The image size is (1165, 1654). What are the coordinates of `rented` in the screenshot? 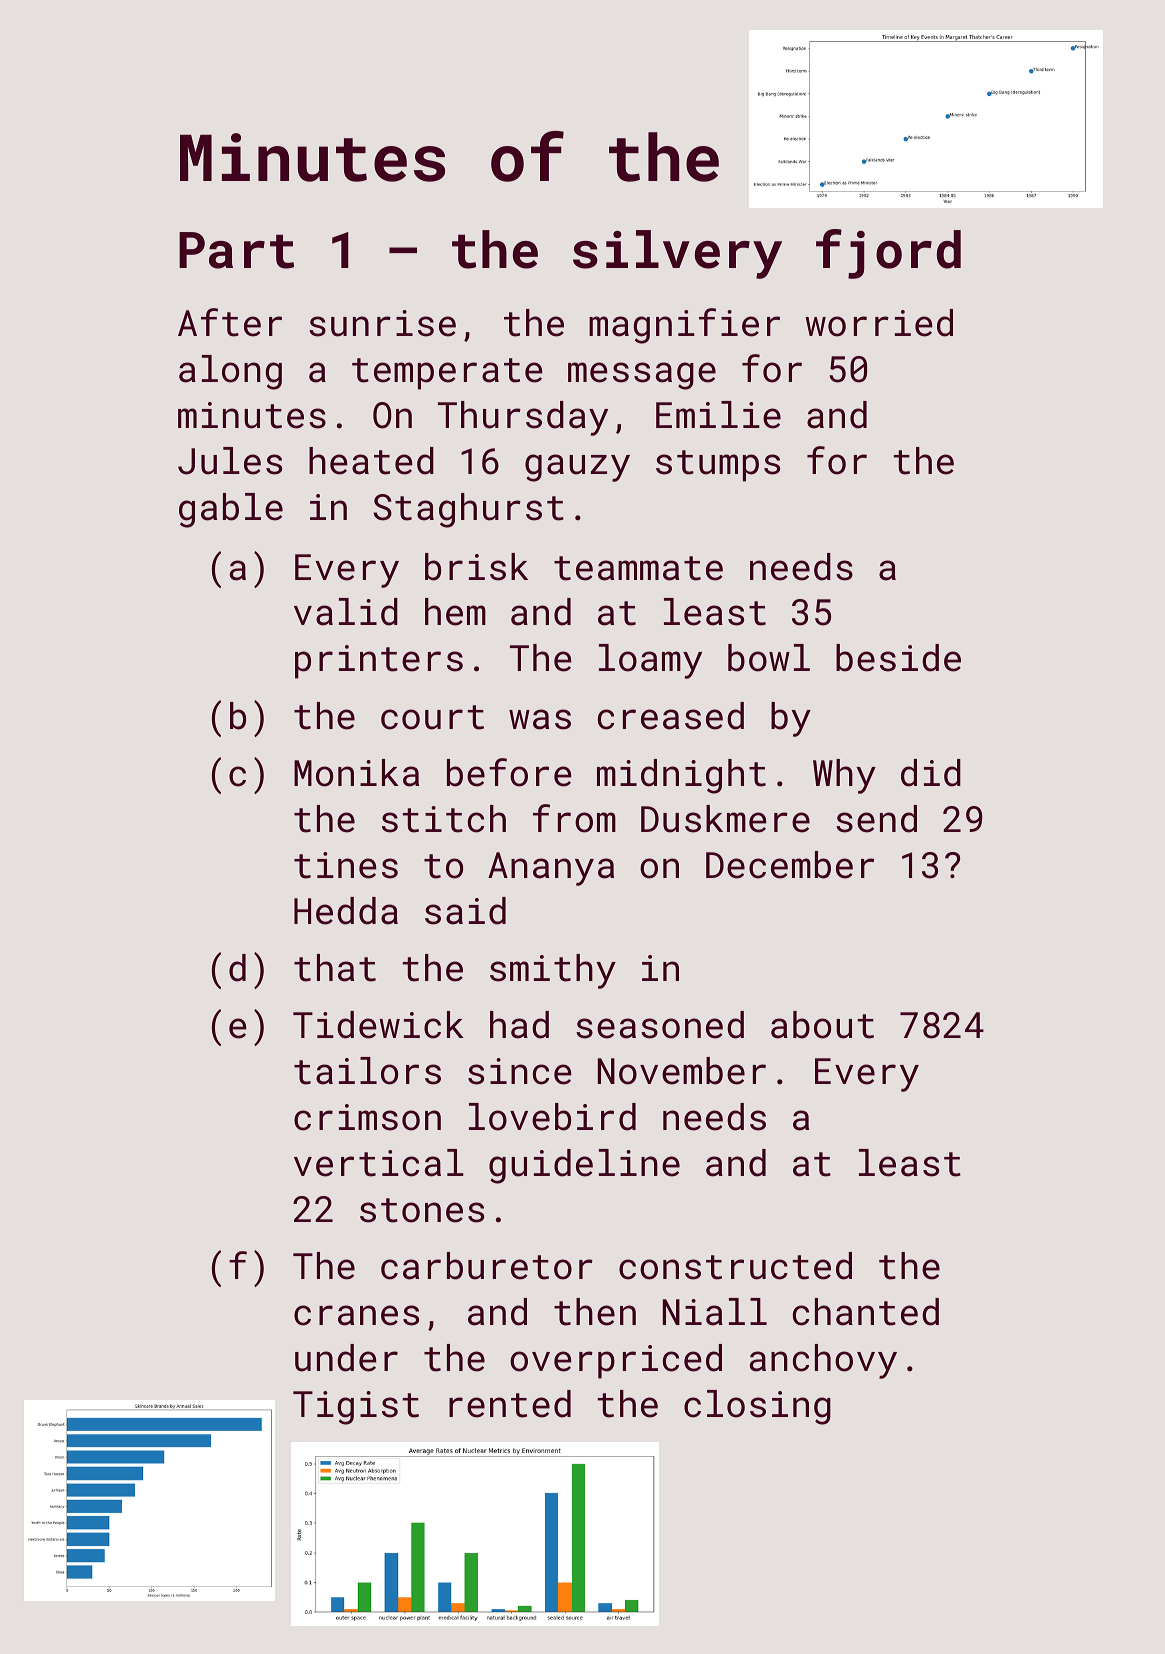 It's located at (510, 1404).
